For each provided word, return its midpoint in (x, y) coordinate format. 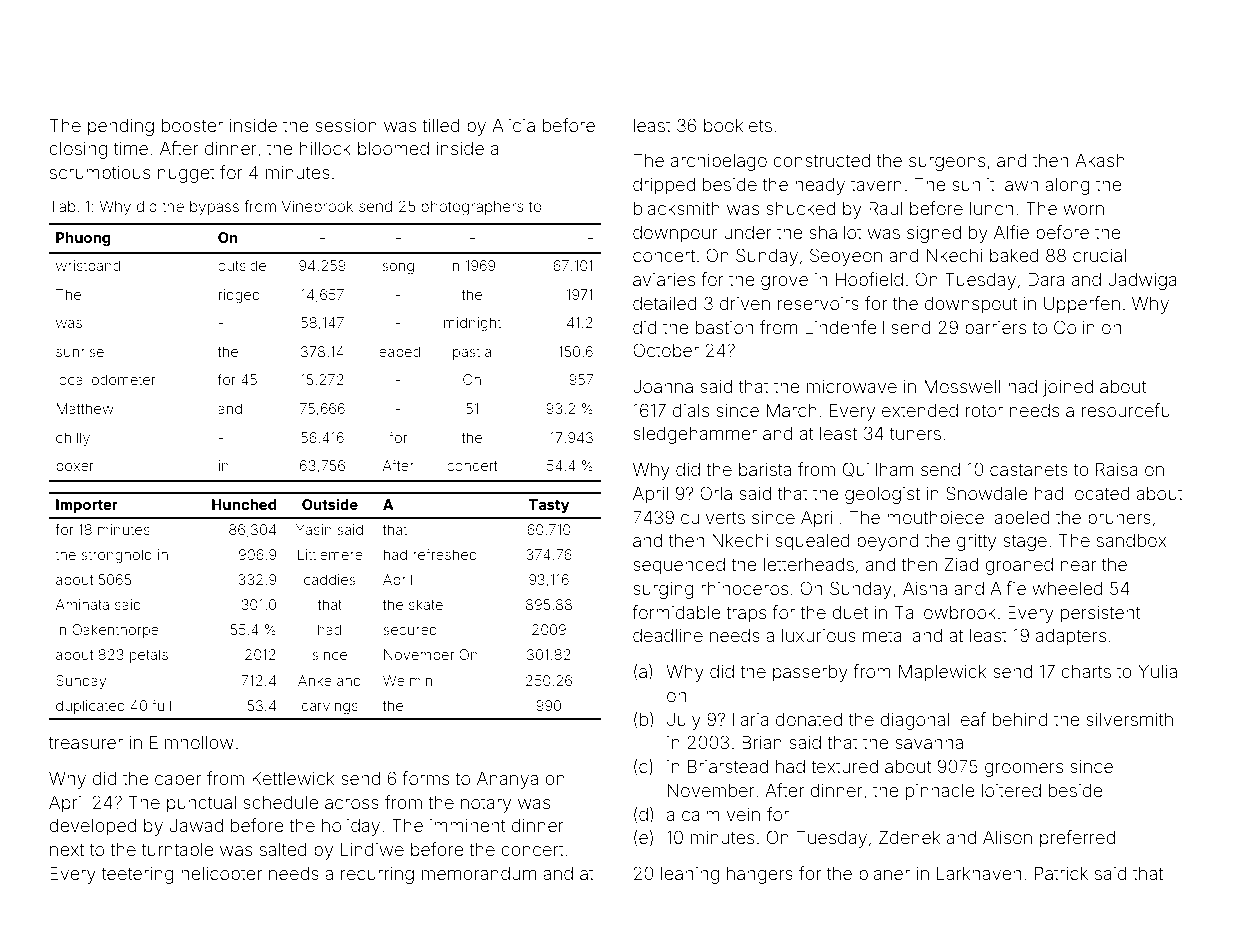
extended (920, 410)
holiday (351, 827)
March (792, 410)
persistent (1100, 614)
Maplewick (942, 673)
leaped (398, 353)
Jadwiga (1142, 281)
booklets (738, 125)
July (684, 721)
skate (426, 604)
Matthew (85, 408)
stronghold (116, 556)
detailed (665, 303)
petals (149, 656)
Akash (1100, 160)
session (346, 125)
